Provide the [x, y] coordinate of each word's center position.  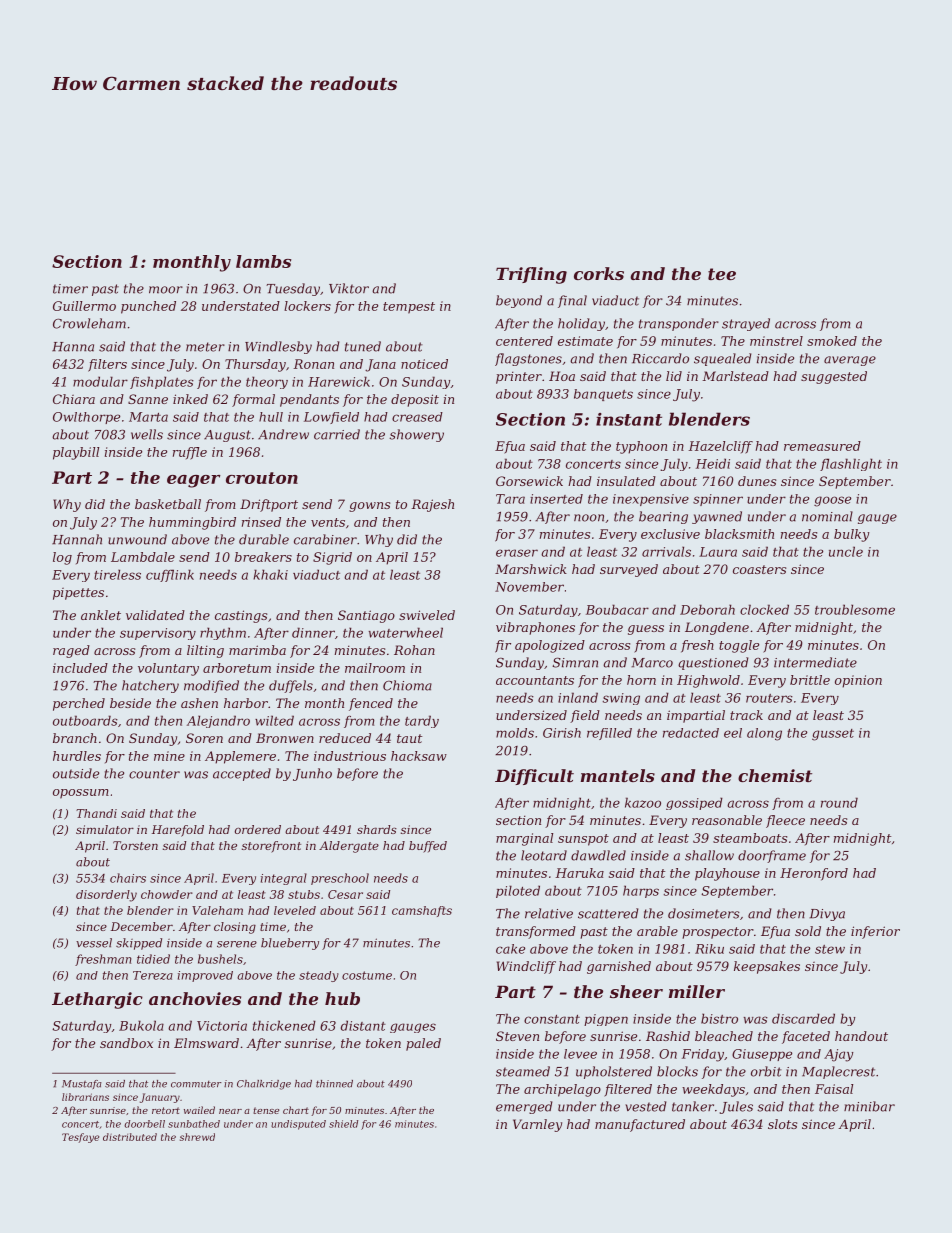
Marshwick [531, 569]
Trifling [531, 275]
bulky [852, 535]
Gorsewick [529, 481]
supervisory [158, 634]
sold [808, 931]
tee [722, 274]
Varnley [537, 1125]
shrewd [197, 1137]
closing [235, 928]
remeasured [822, 446]
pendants [309, 400]
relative [549, 913]
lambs [263, 261]
